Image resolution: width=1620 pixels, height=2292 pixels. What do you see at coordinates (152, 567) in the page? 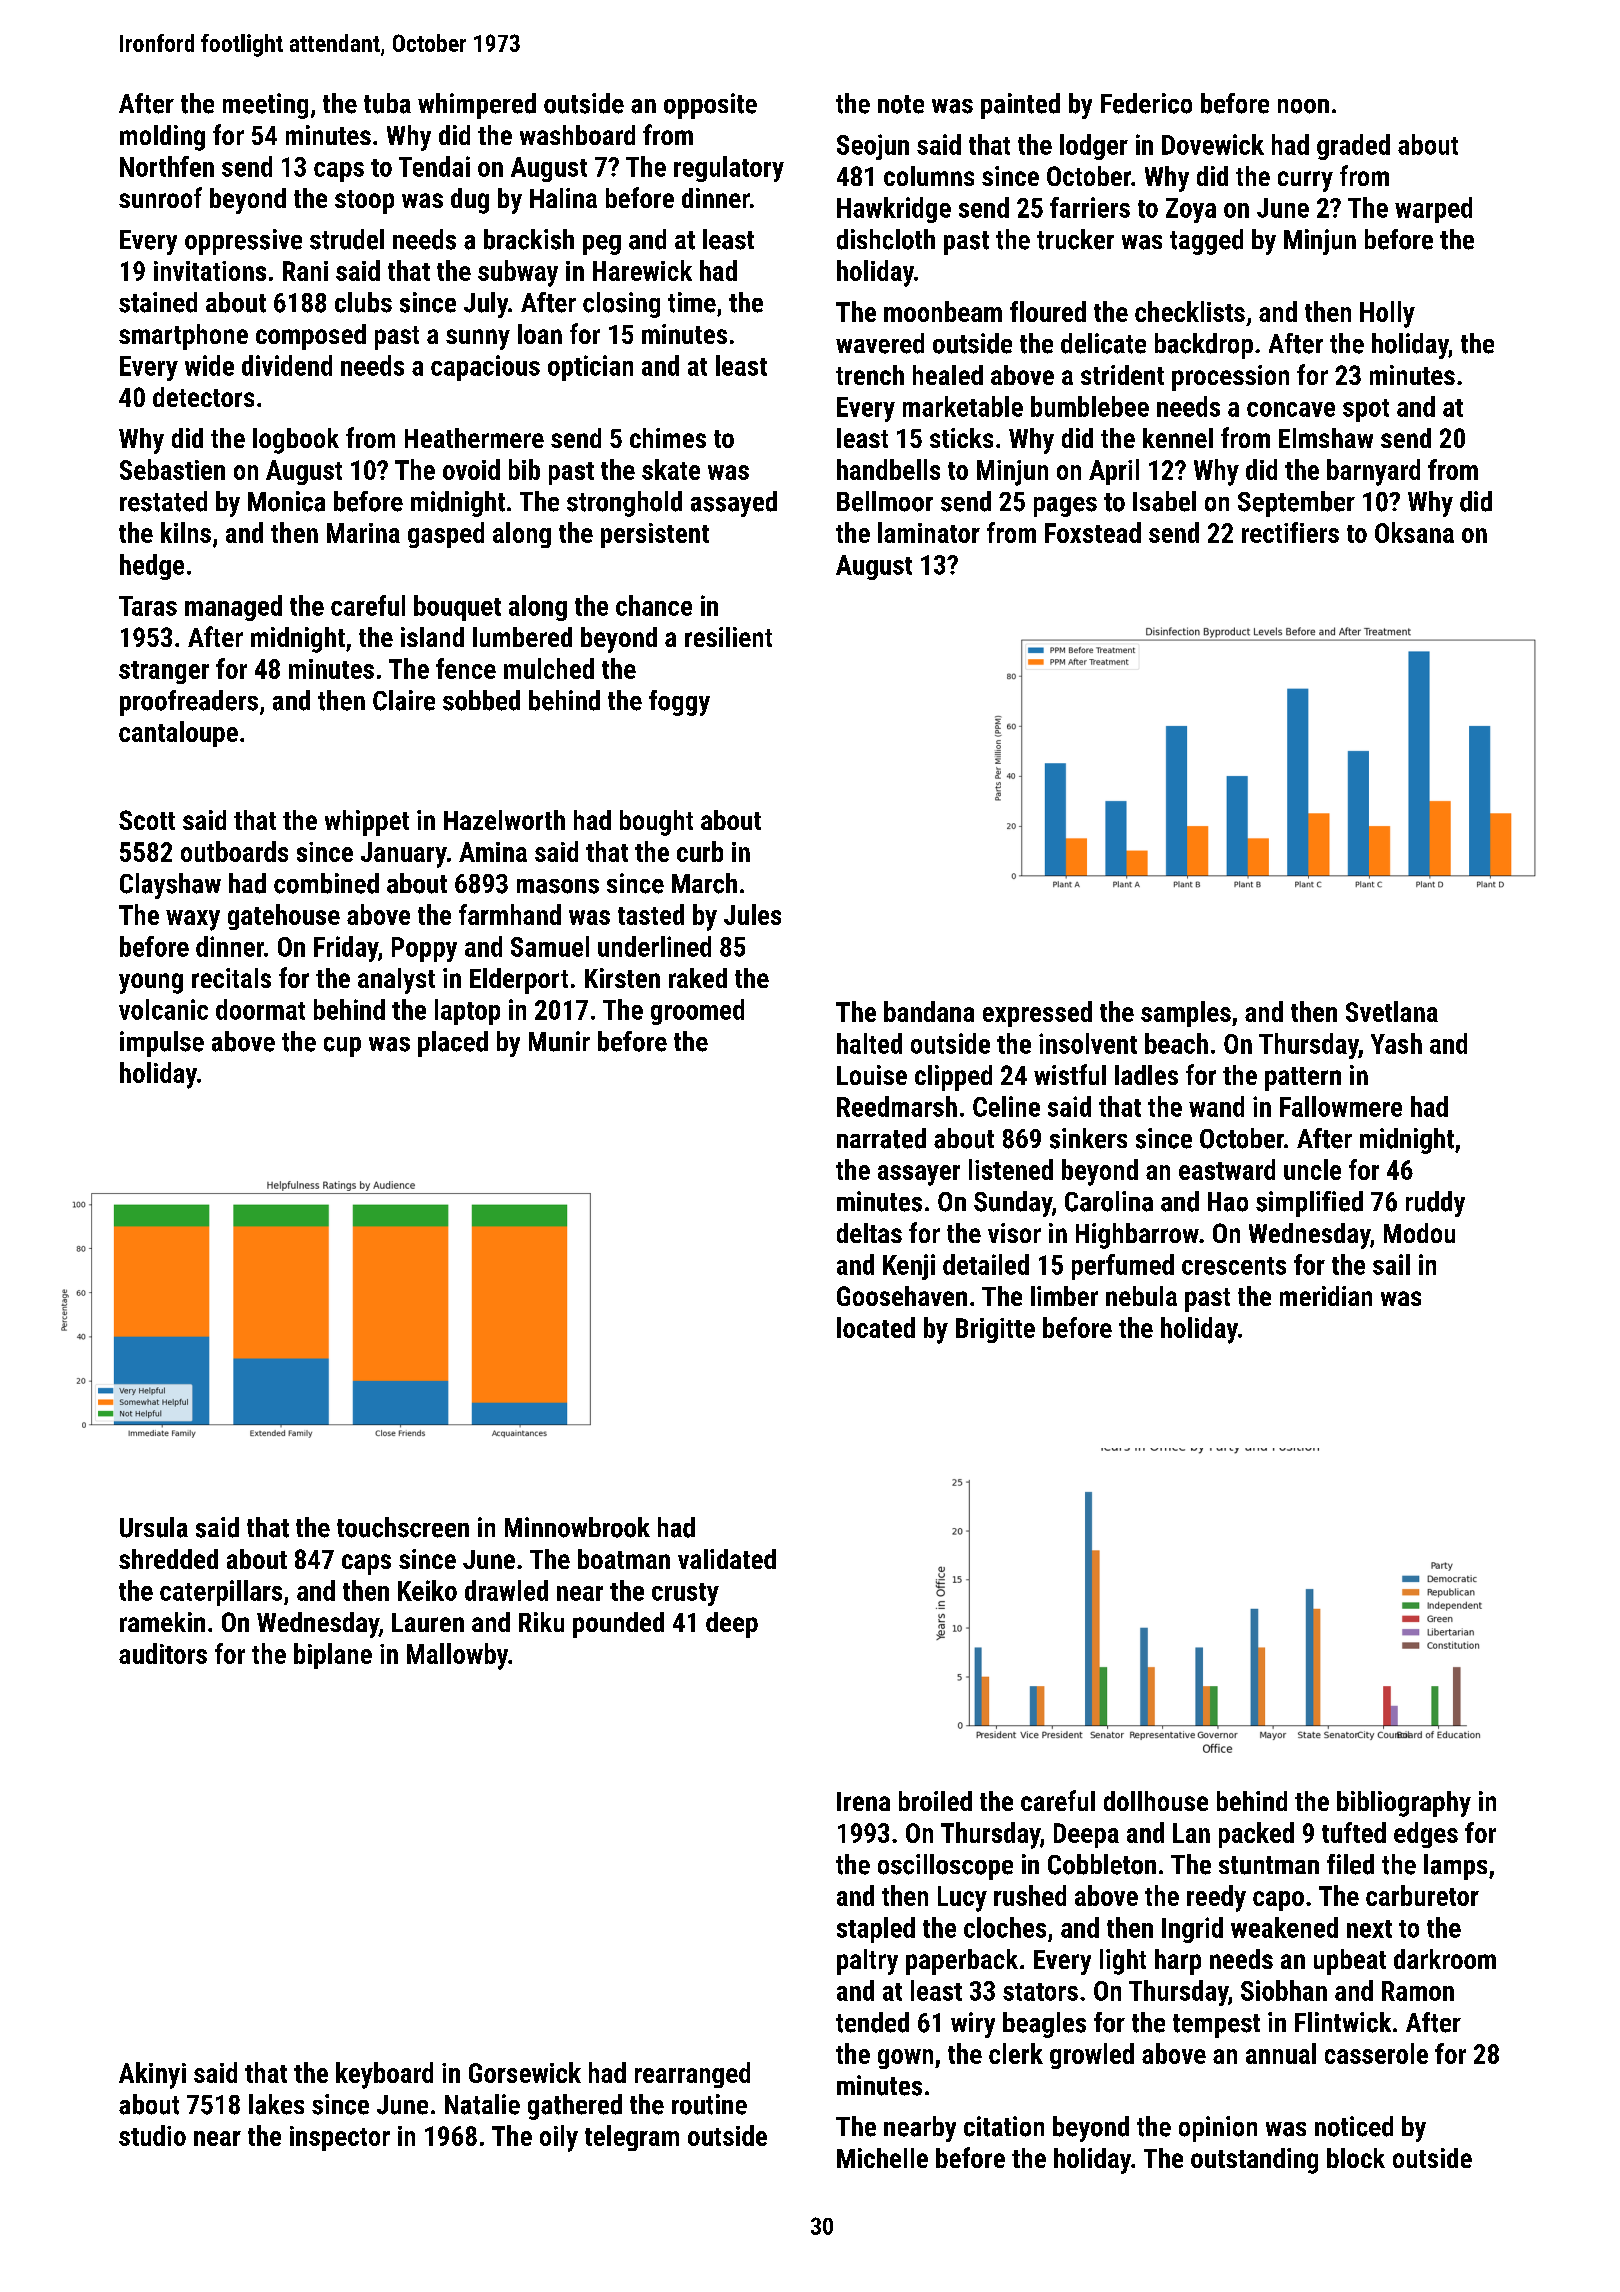
I see `hedge` at bounding box center [152, 567].
